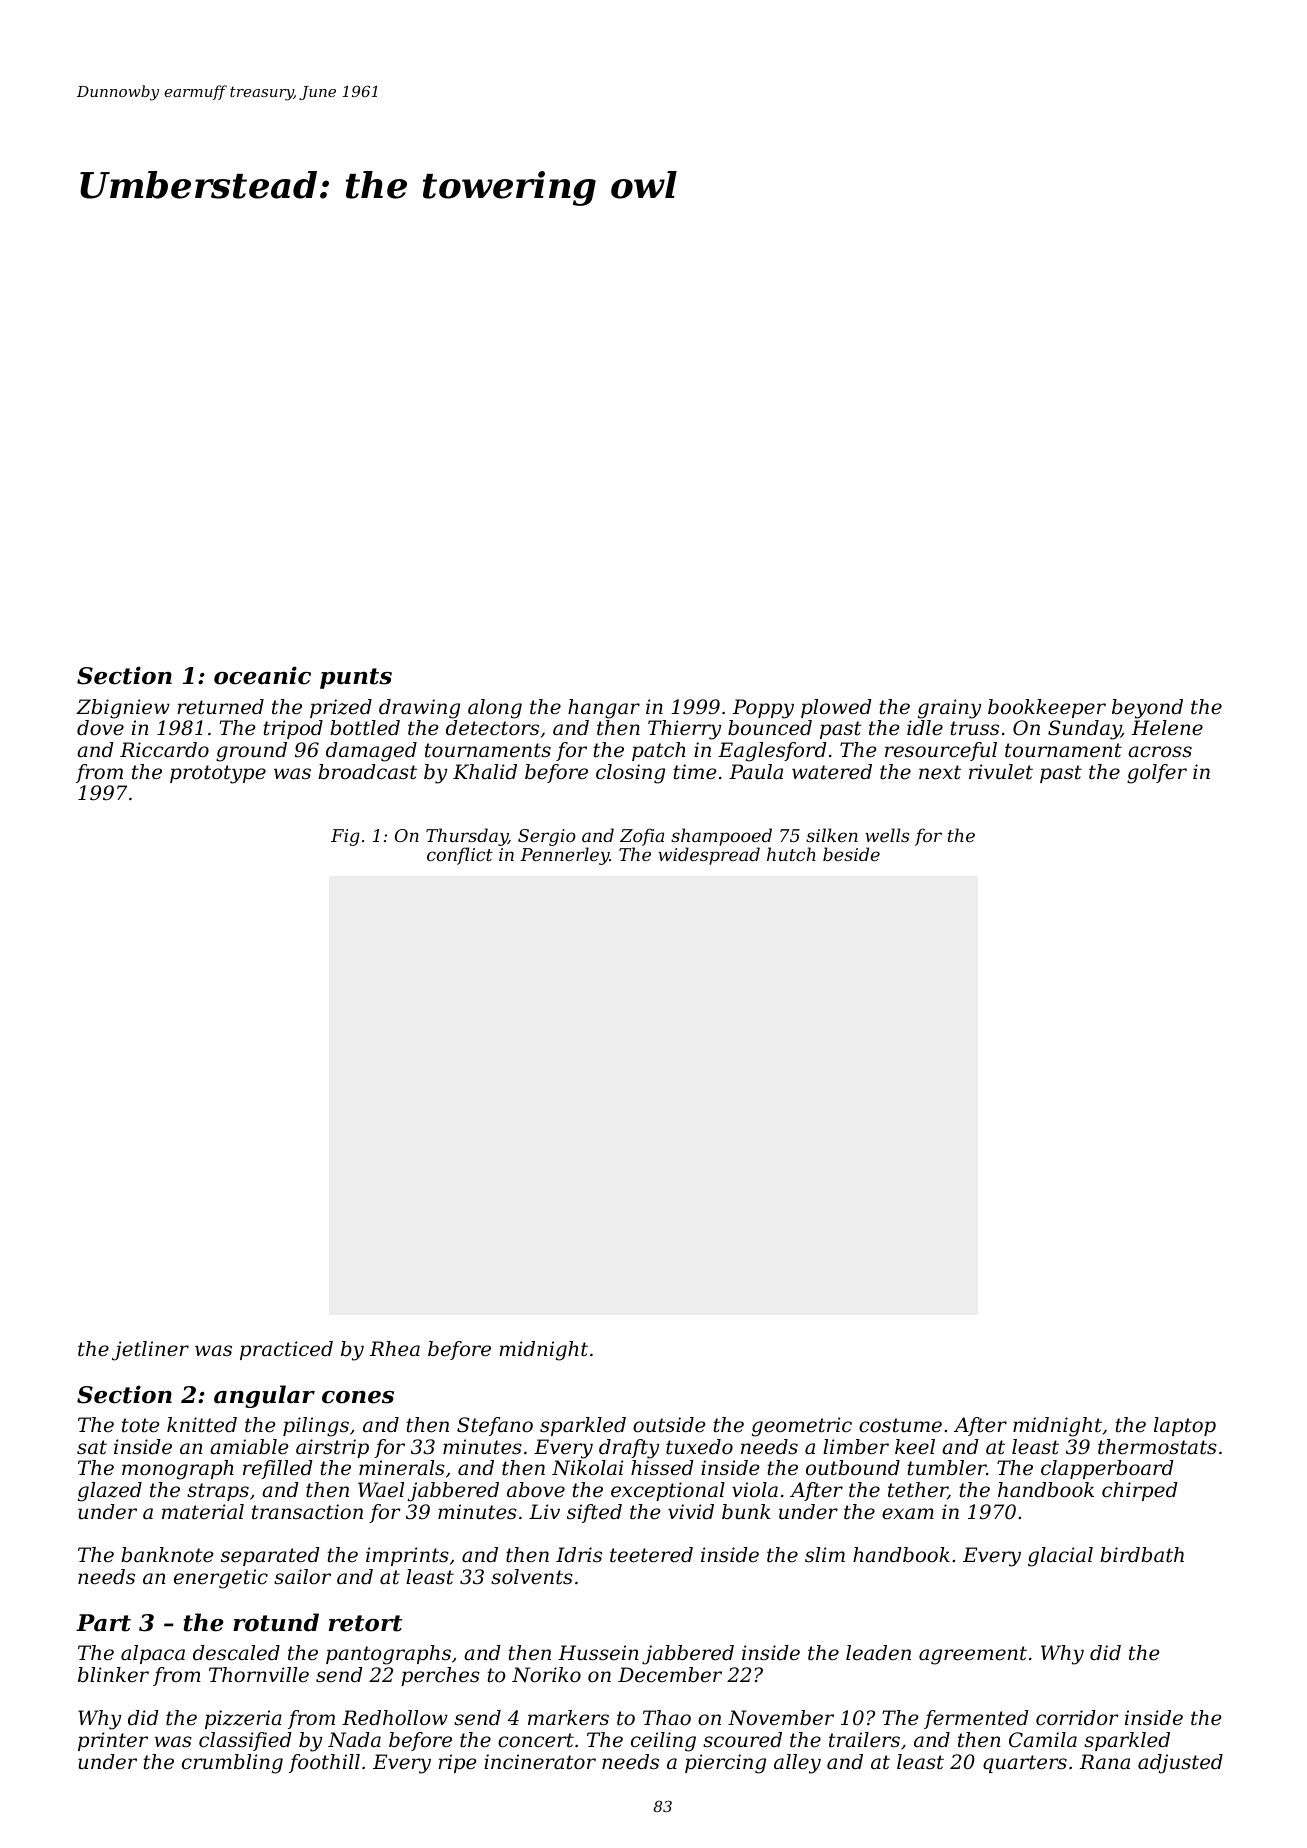 The width and height of the image is (1307, 1848). What do you see at coordinates (709, 856) in the image?
I see `widespread` at bounding box center [709, 856].
